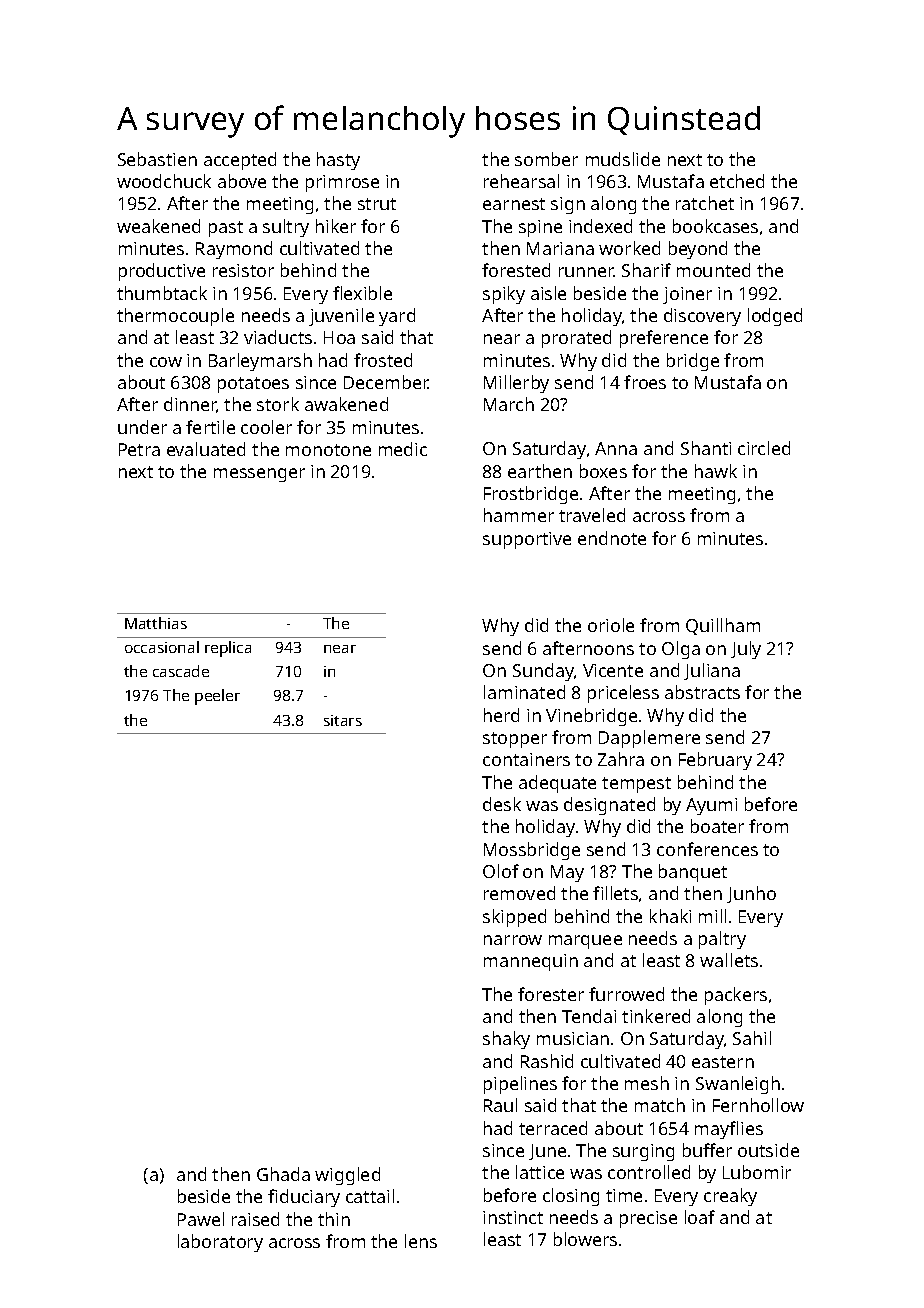 The height and width of the screenshot is (1308, 924). What do you see at coordinates (513, 940) in the screenshot?
I see `narrow` at bounding box center [513, 940].
